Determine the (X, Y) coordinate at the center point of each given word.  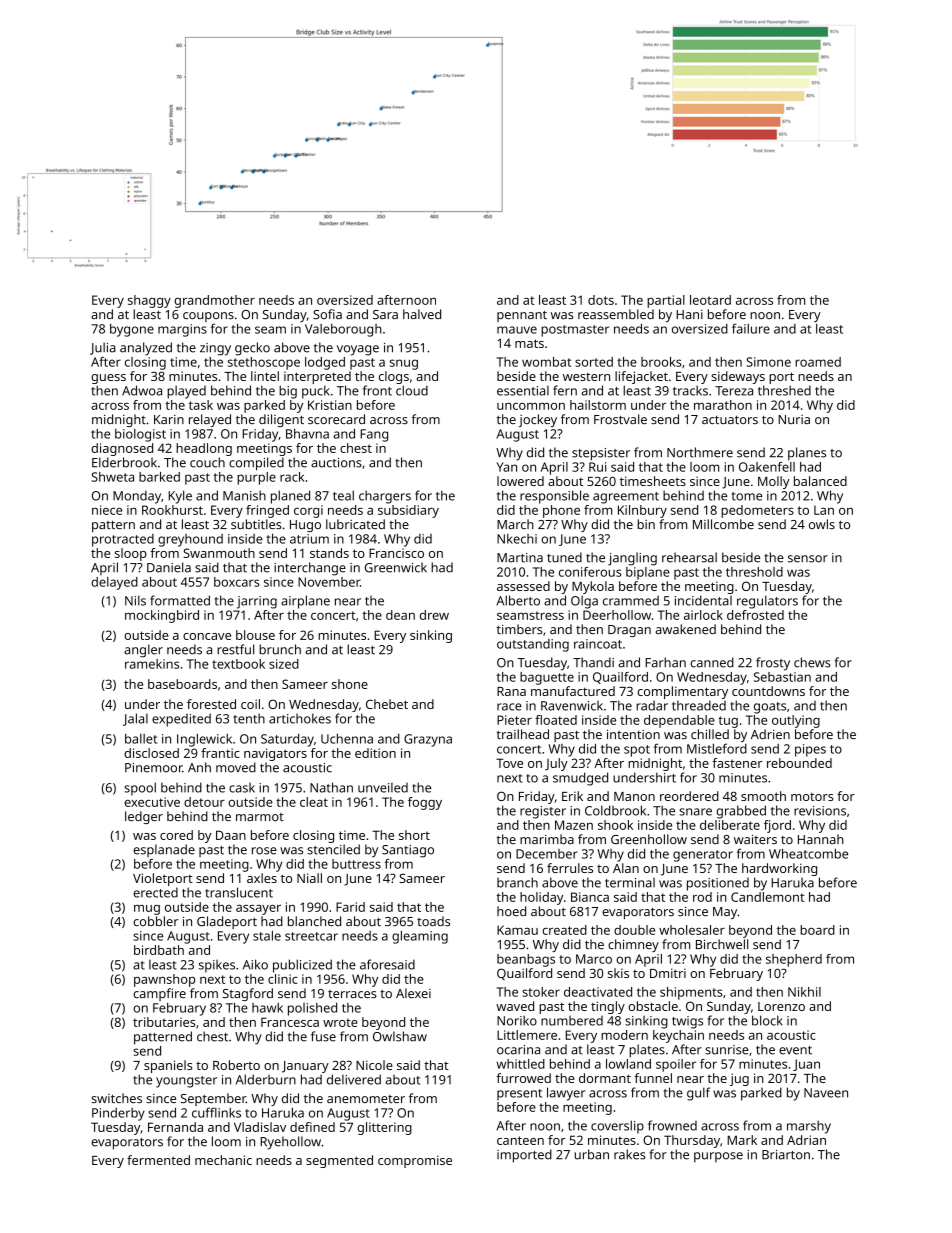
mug (147, 910)
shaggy (149, 301)
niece (107, 510)
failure (751, 328)
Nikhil (804, 992)
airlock (703, 615)
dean (400, 615)
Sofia (327, 314)
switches (116, 1098)
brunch (280, 649)
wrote (340, 1022)
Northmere (700, 452)
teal (343, 495)
